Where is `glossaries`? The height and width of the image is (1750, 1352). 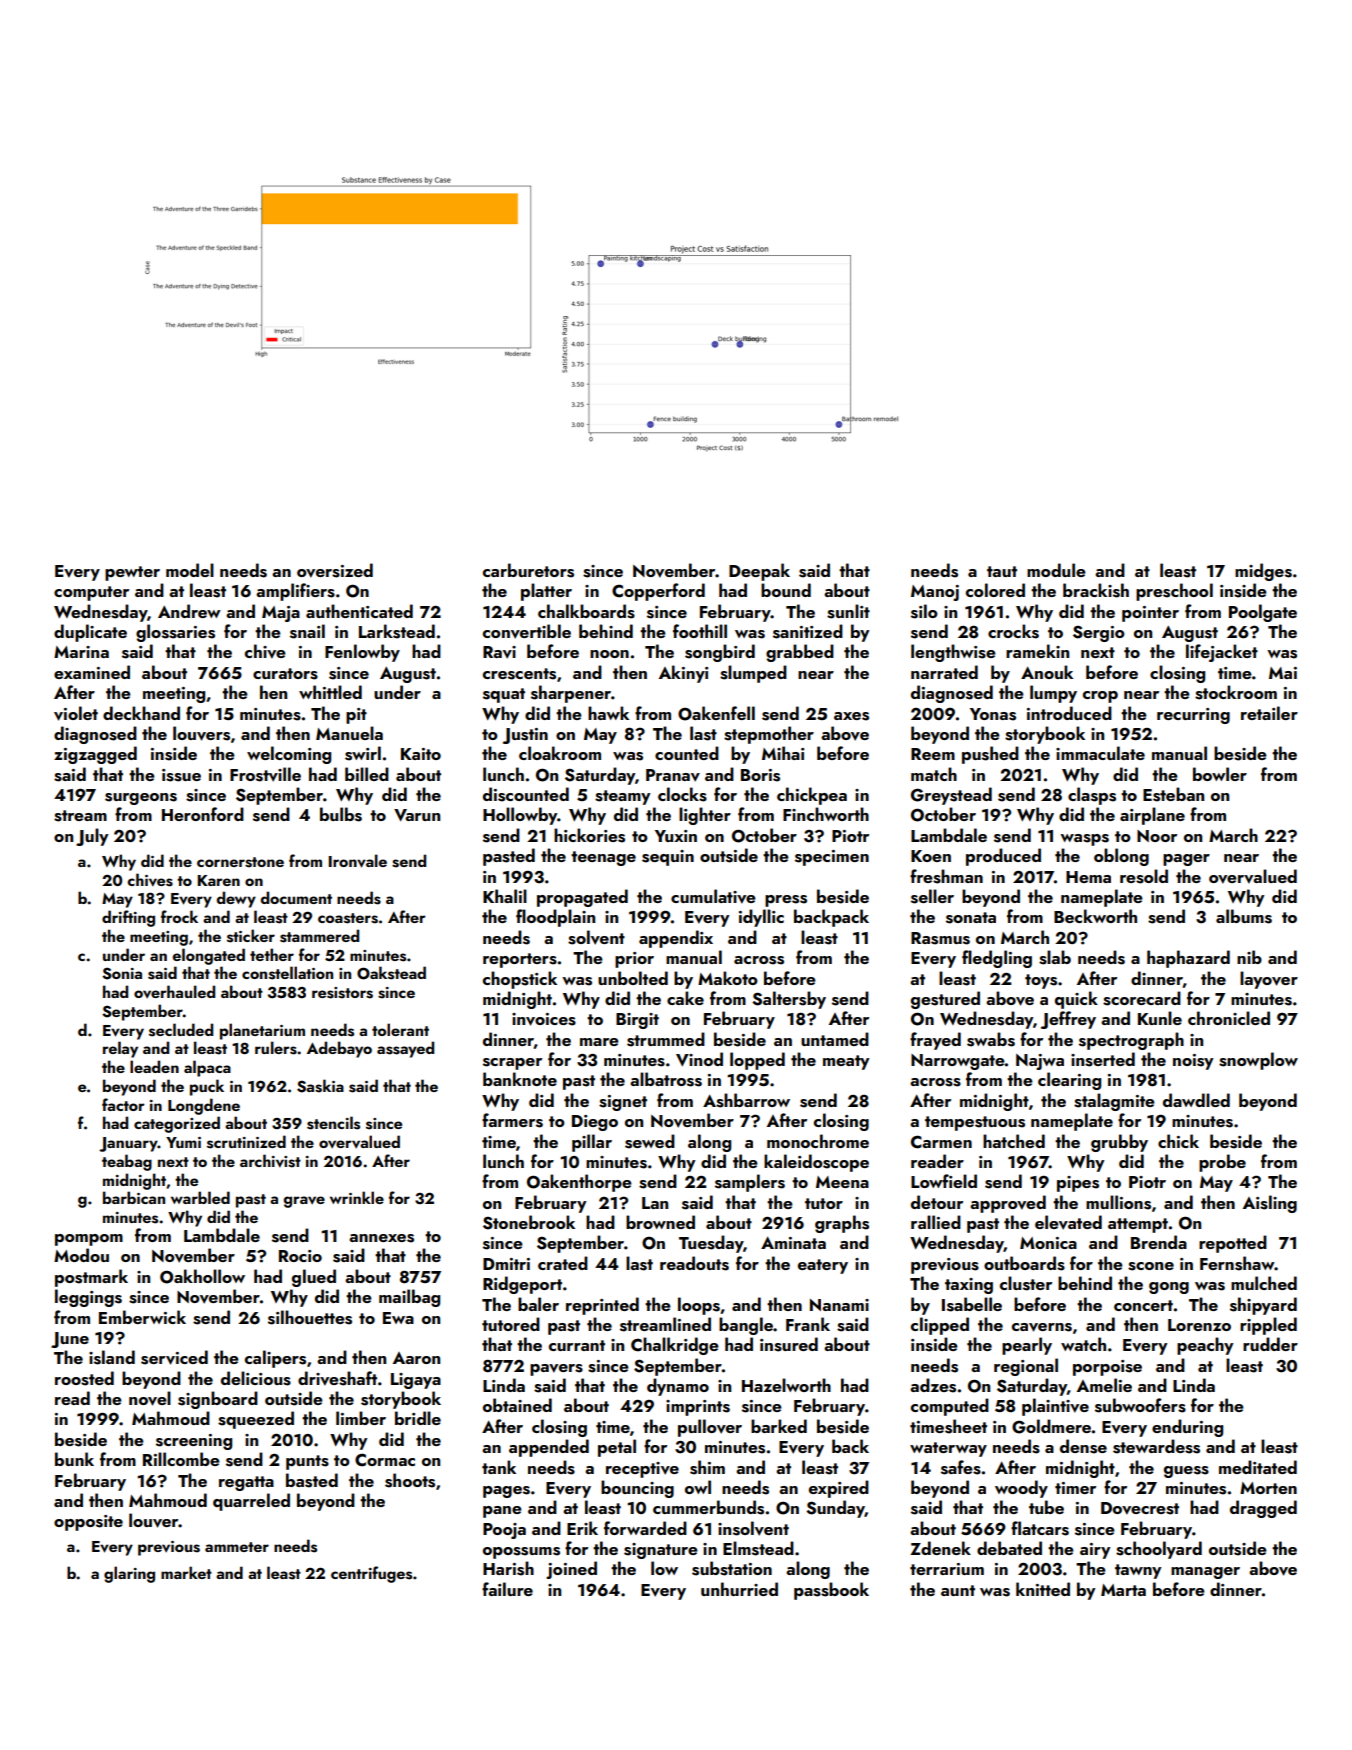
glossaries is located at coordinates (175, 633).
